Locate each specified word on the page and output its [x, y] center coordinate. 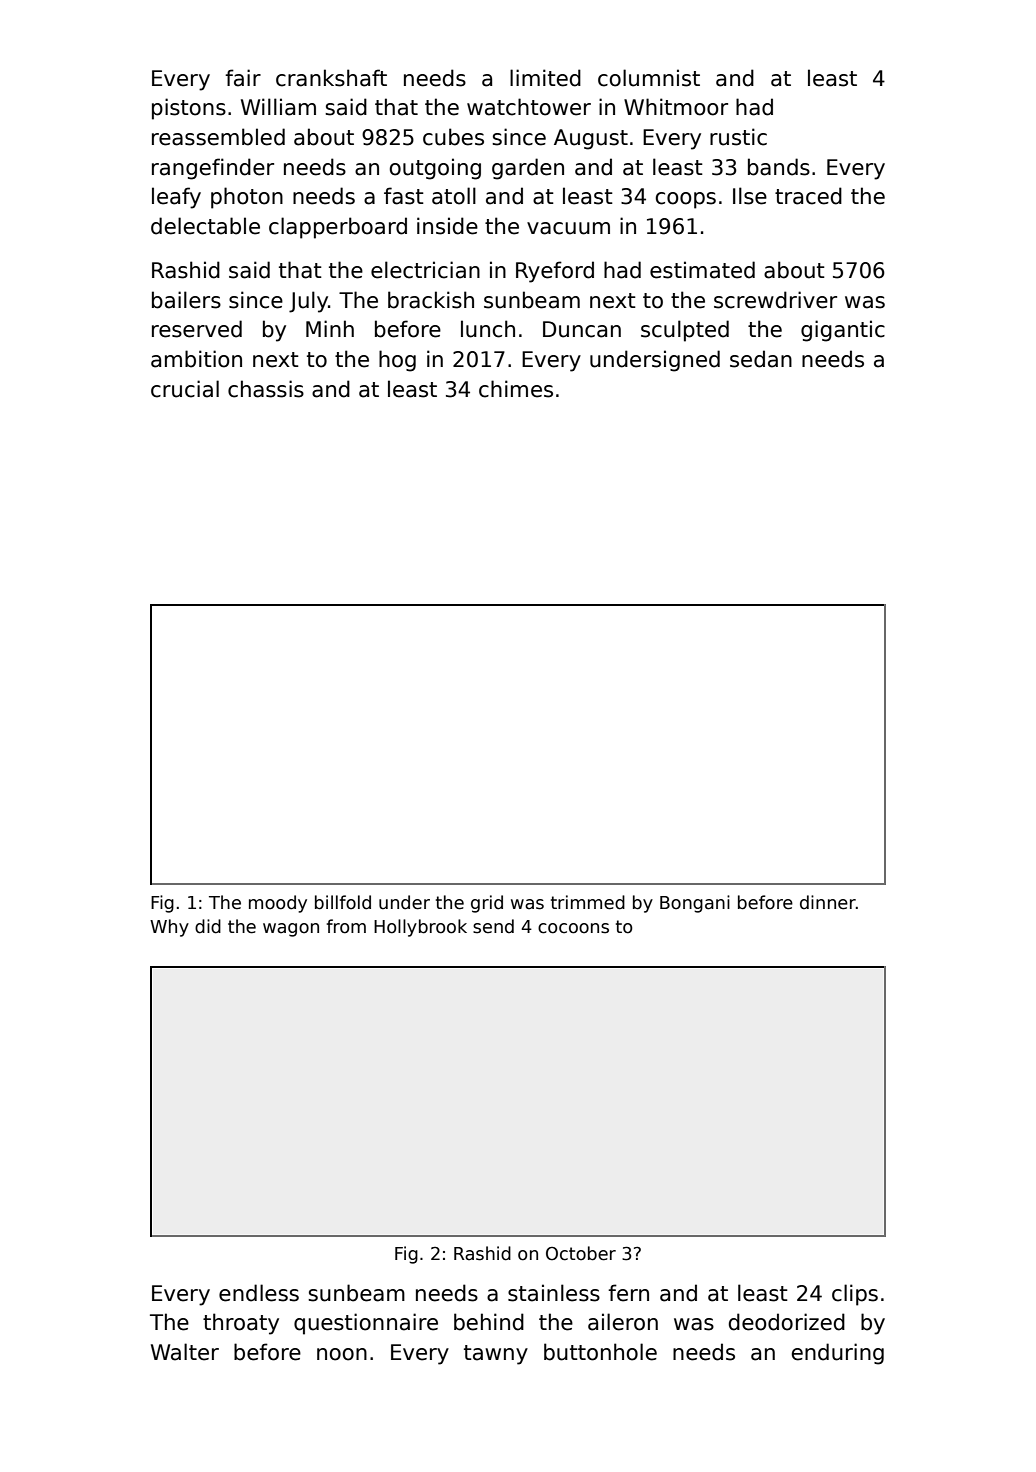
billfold [343, 902]
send [493, 926]
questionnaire [366, 1324]
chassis [266, 389]
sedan [761, 359]
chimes [516, 389]
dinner [828, 902]
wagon [291, 930]
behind [489, 1322]
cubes [453, 137]
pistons [189, 109]
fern [628, 1293]
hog [397, 361]
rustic [738, 137]
